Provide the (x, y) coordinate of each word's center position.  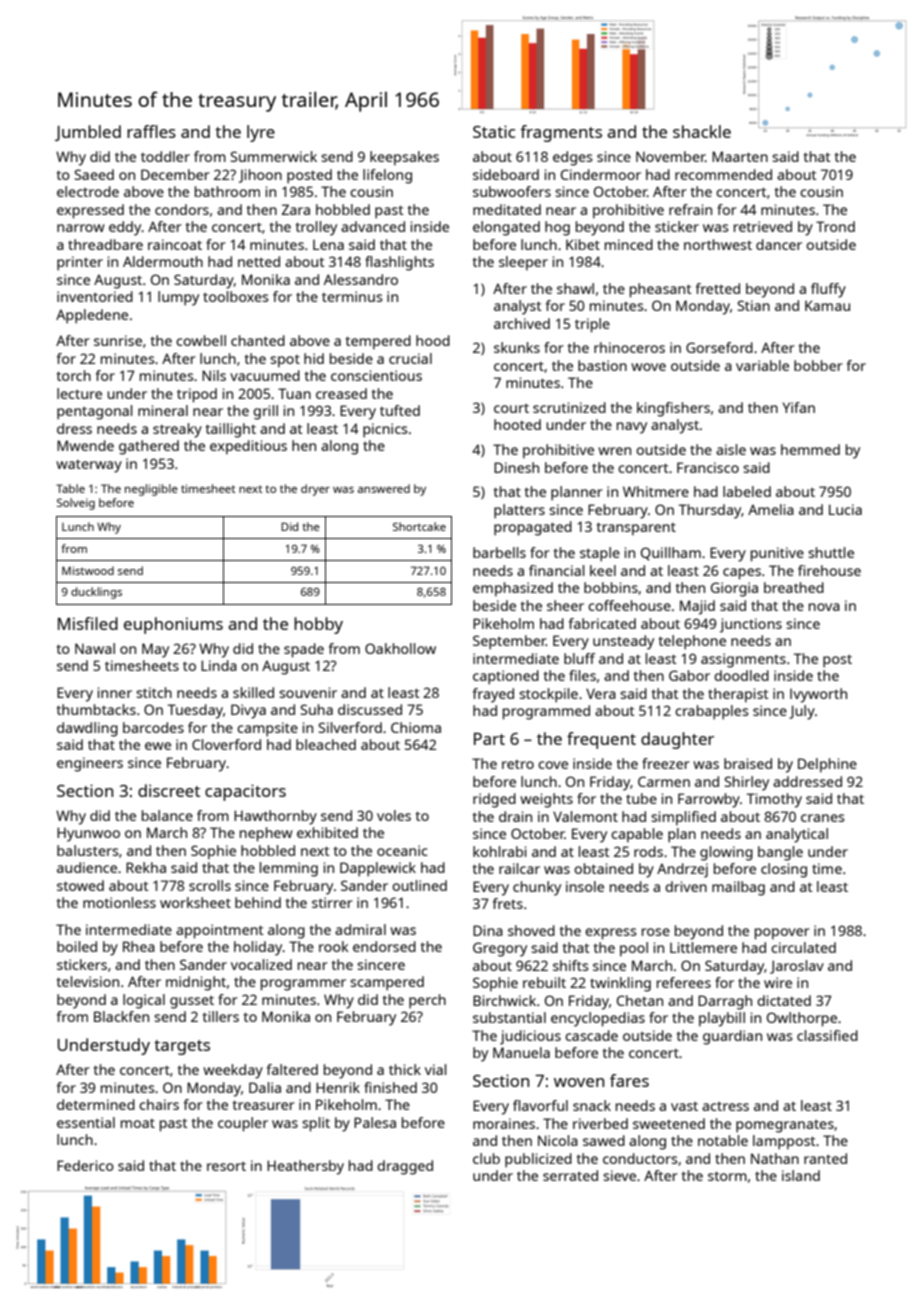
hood (433, 340)
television (88, 981)
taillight (231, 430)
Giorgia (734, 589)
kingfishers (673, 409)
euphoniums (173, 625)
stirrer (332, 902)
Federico (85, 1165)
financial (557, 570)
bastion (602, 365)
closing (784, 870)
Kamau (827, 305)
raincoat (175, 244)
